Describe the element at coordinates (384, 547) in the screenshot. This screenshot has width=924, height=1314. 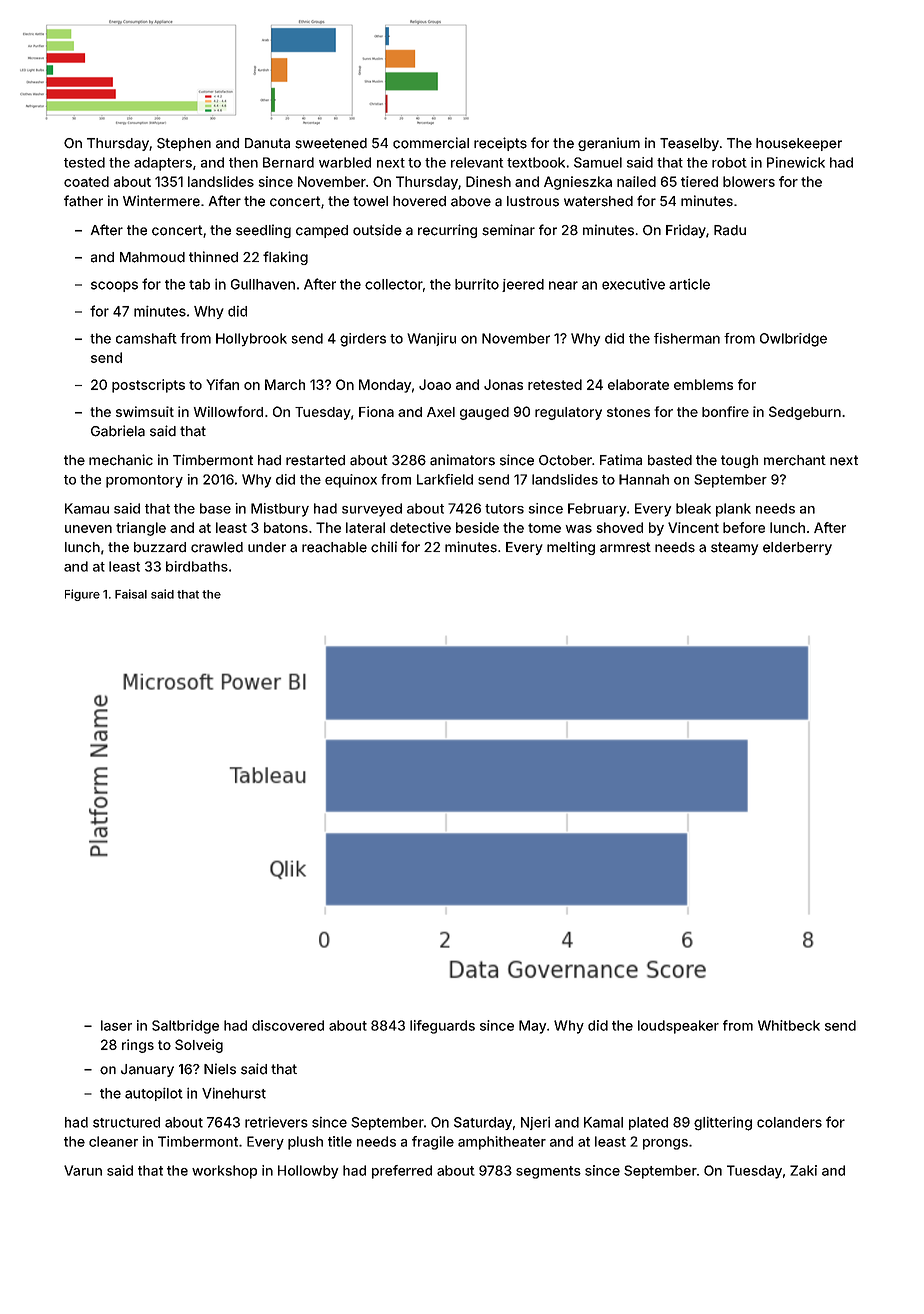
I see `chili` at that location.
